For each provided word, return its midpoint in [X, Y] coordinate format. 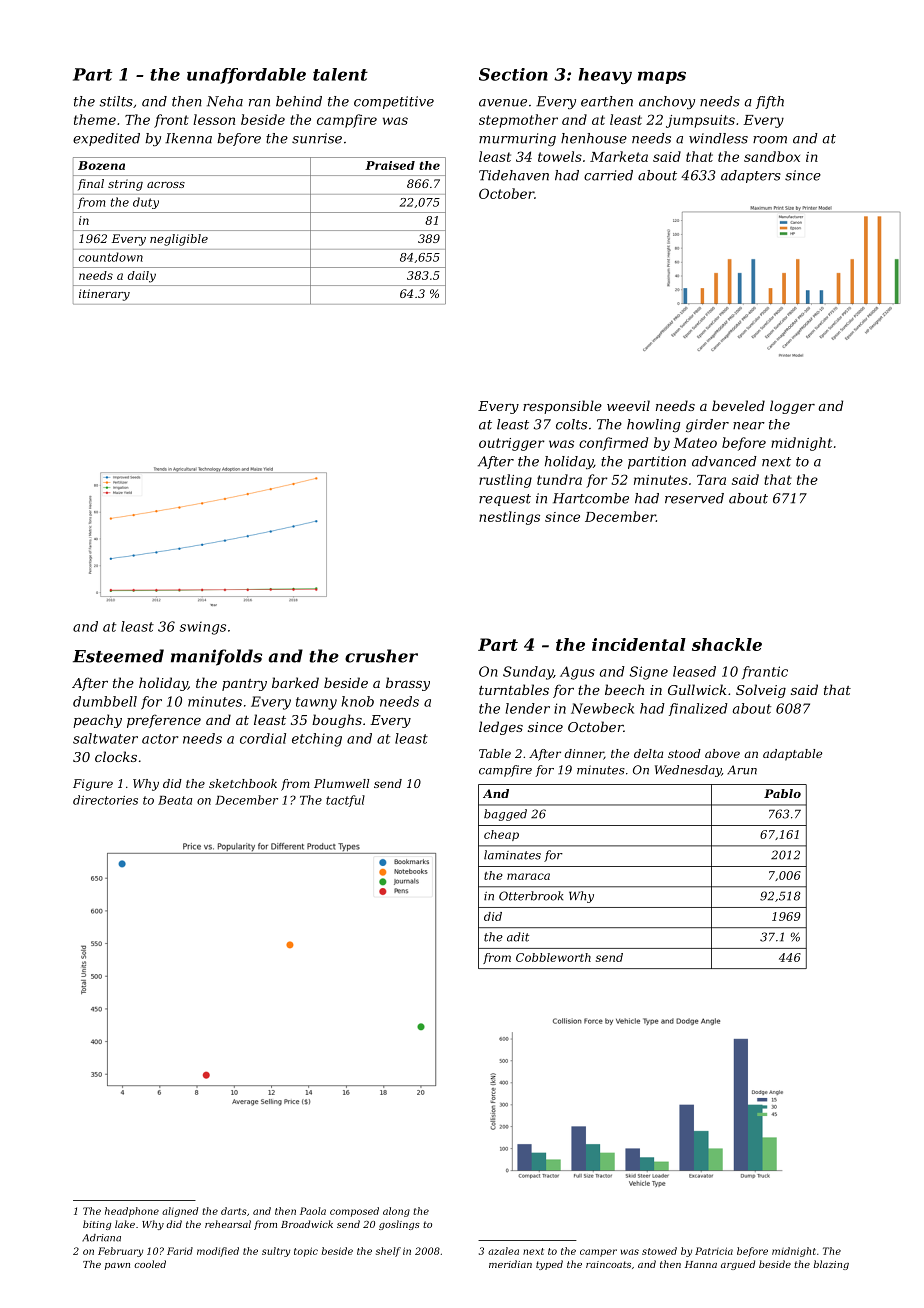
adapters [751, 176]
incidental [639, 644]
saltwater [105, 738]
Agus [577, 673]
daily [142, 277]
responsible [562, 407]
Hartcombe [591, 498]
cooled [150, 1264]
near [749, 426]
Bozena [101, 165]
